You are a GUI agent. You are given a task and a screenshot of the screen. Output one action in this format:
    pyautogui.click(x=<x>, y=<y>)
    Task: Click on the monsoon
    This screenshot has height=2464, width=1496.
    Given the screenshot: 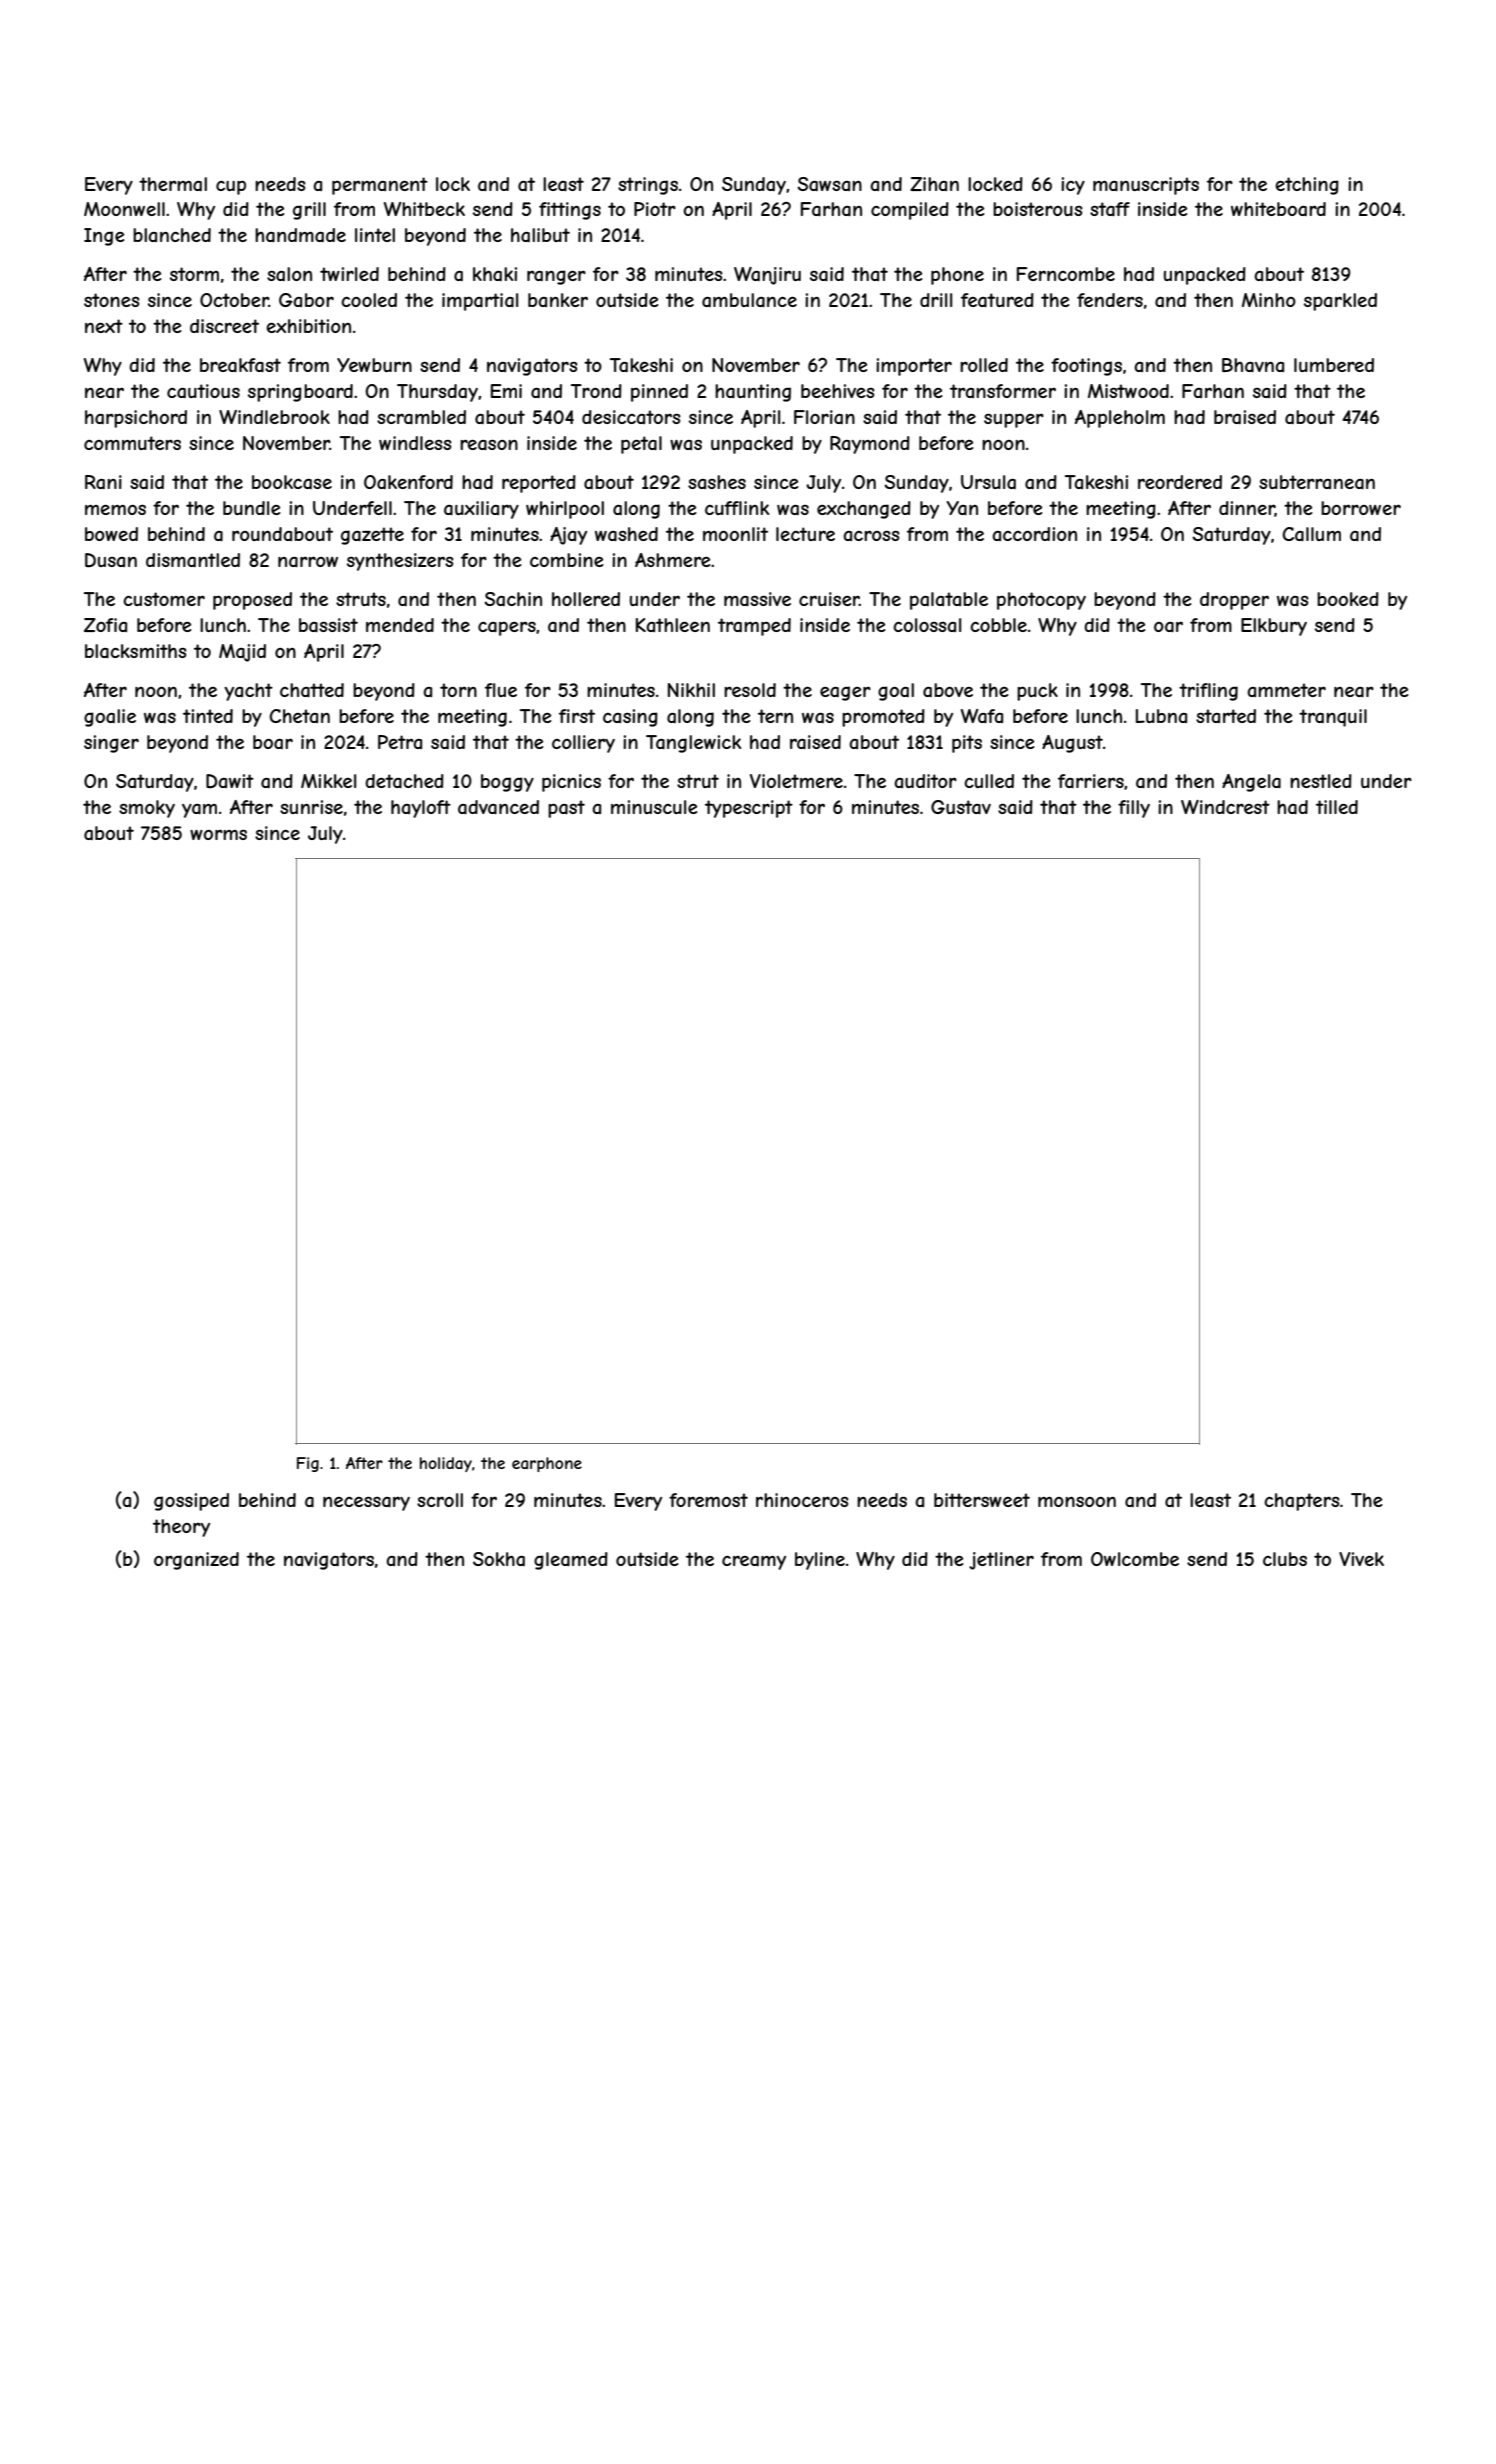 What is the action you would take?
    pyautogui.click(x=1077, y=1502)
